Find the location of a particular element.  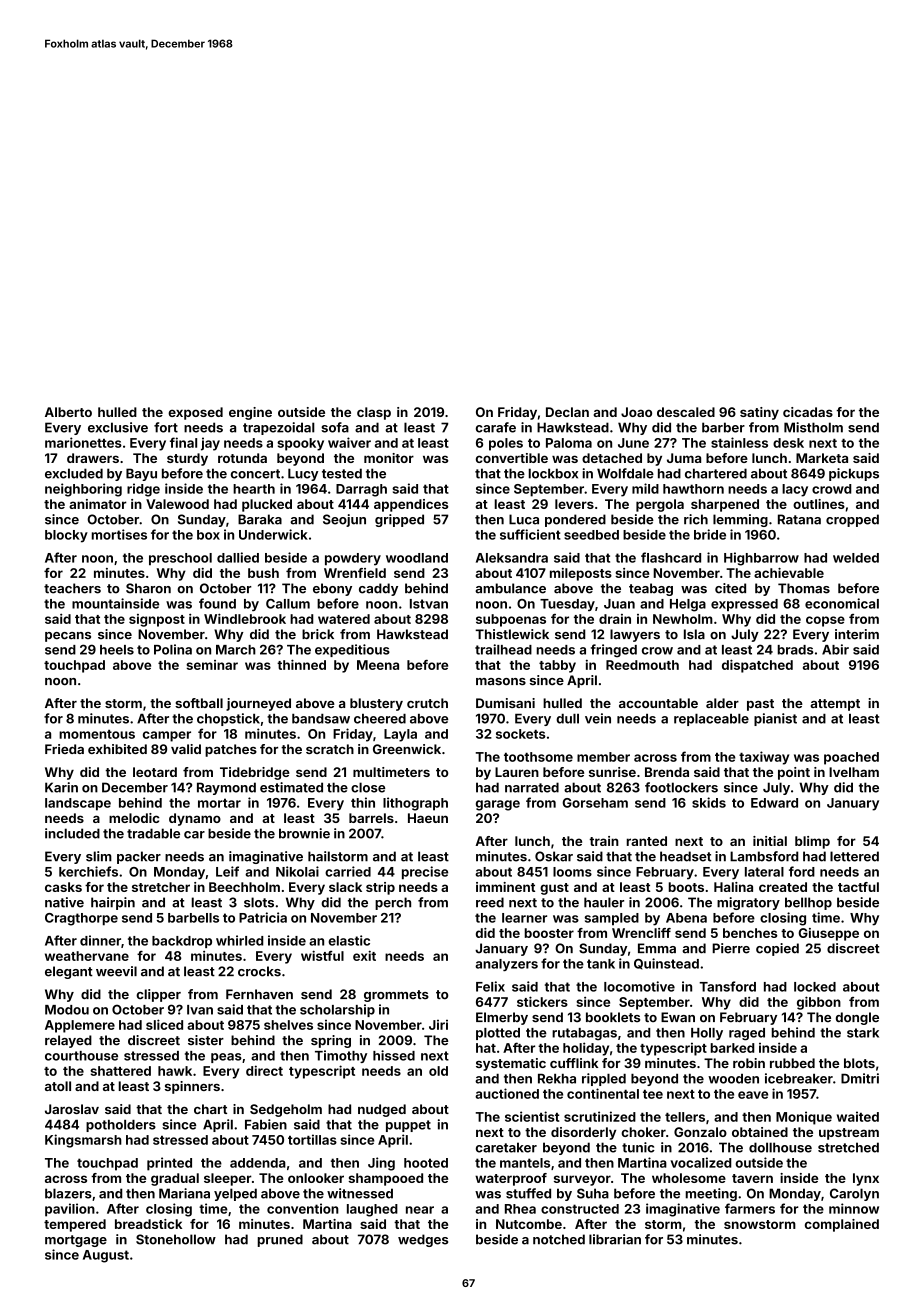

imminent is located at coordinates (505, 887).
